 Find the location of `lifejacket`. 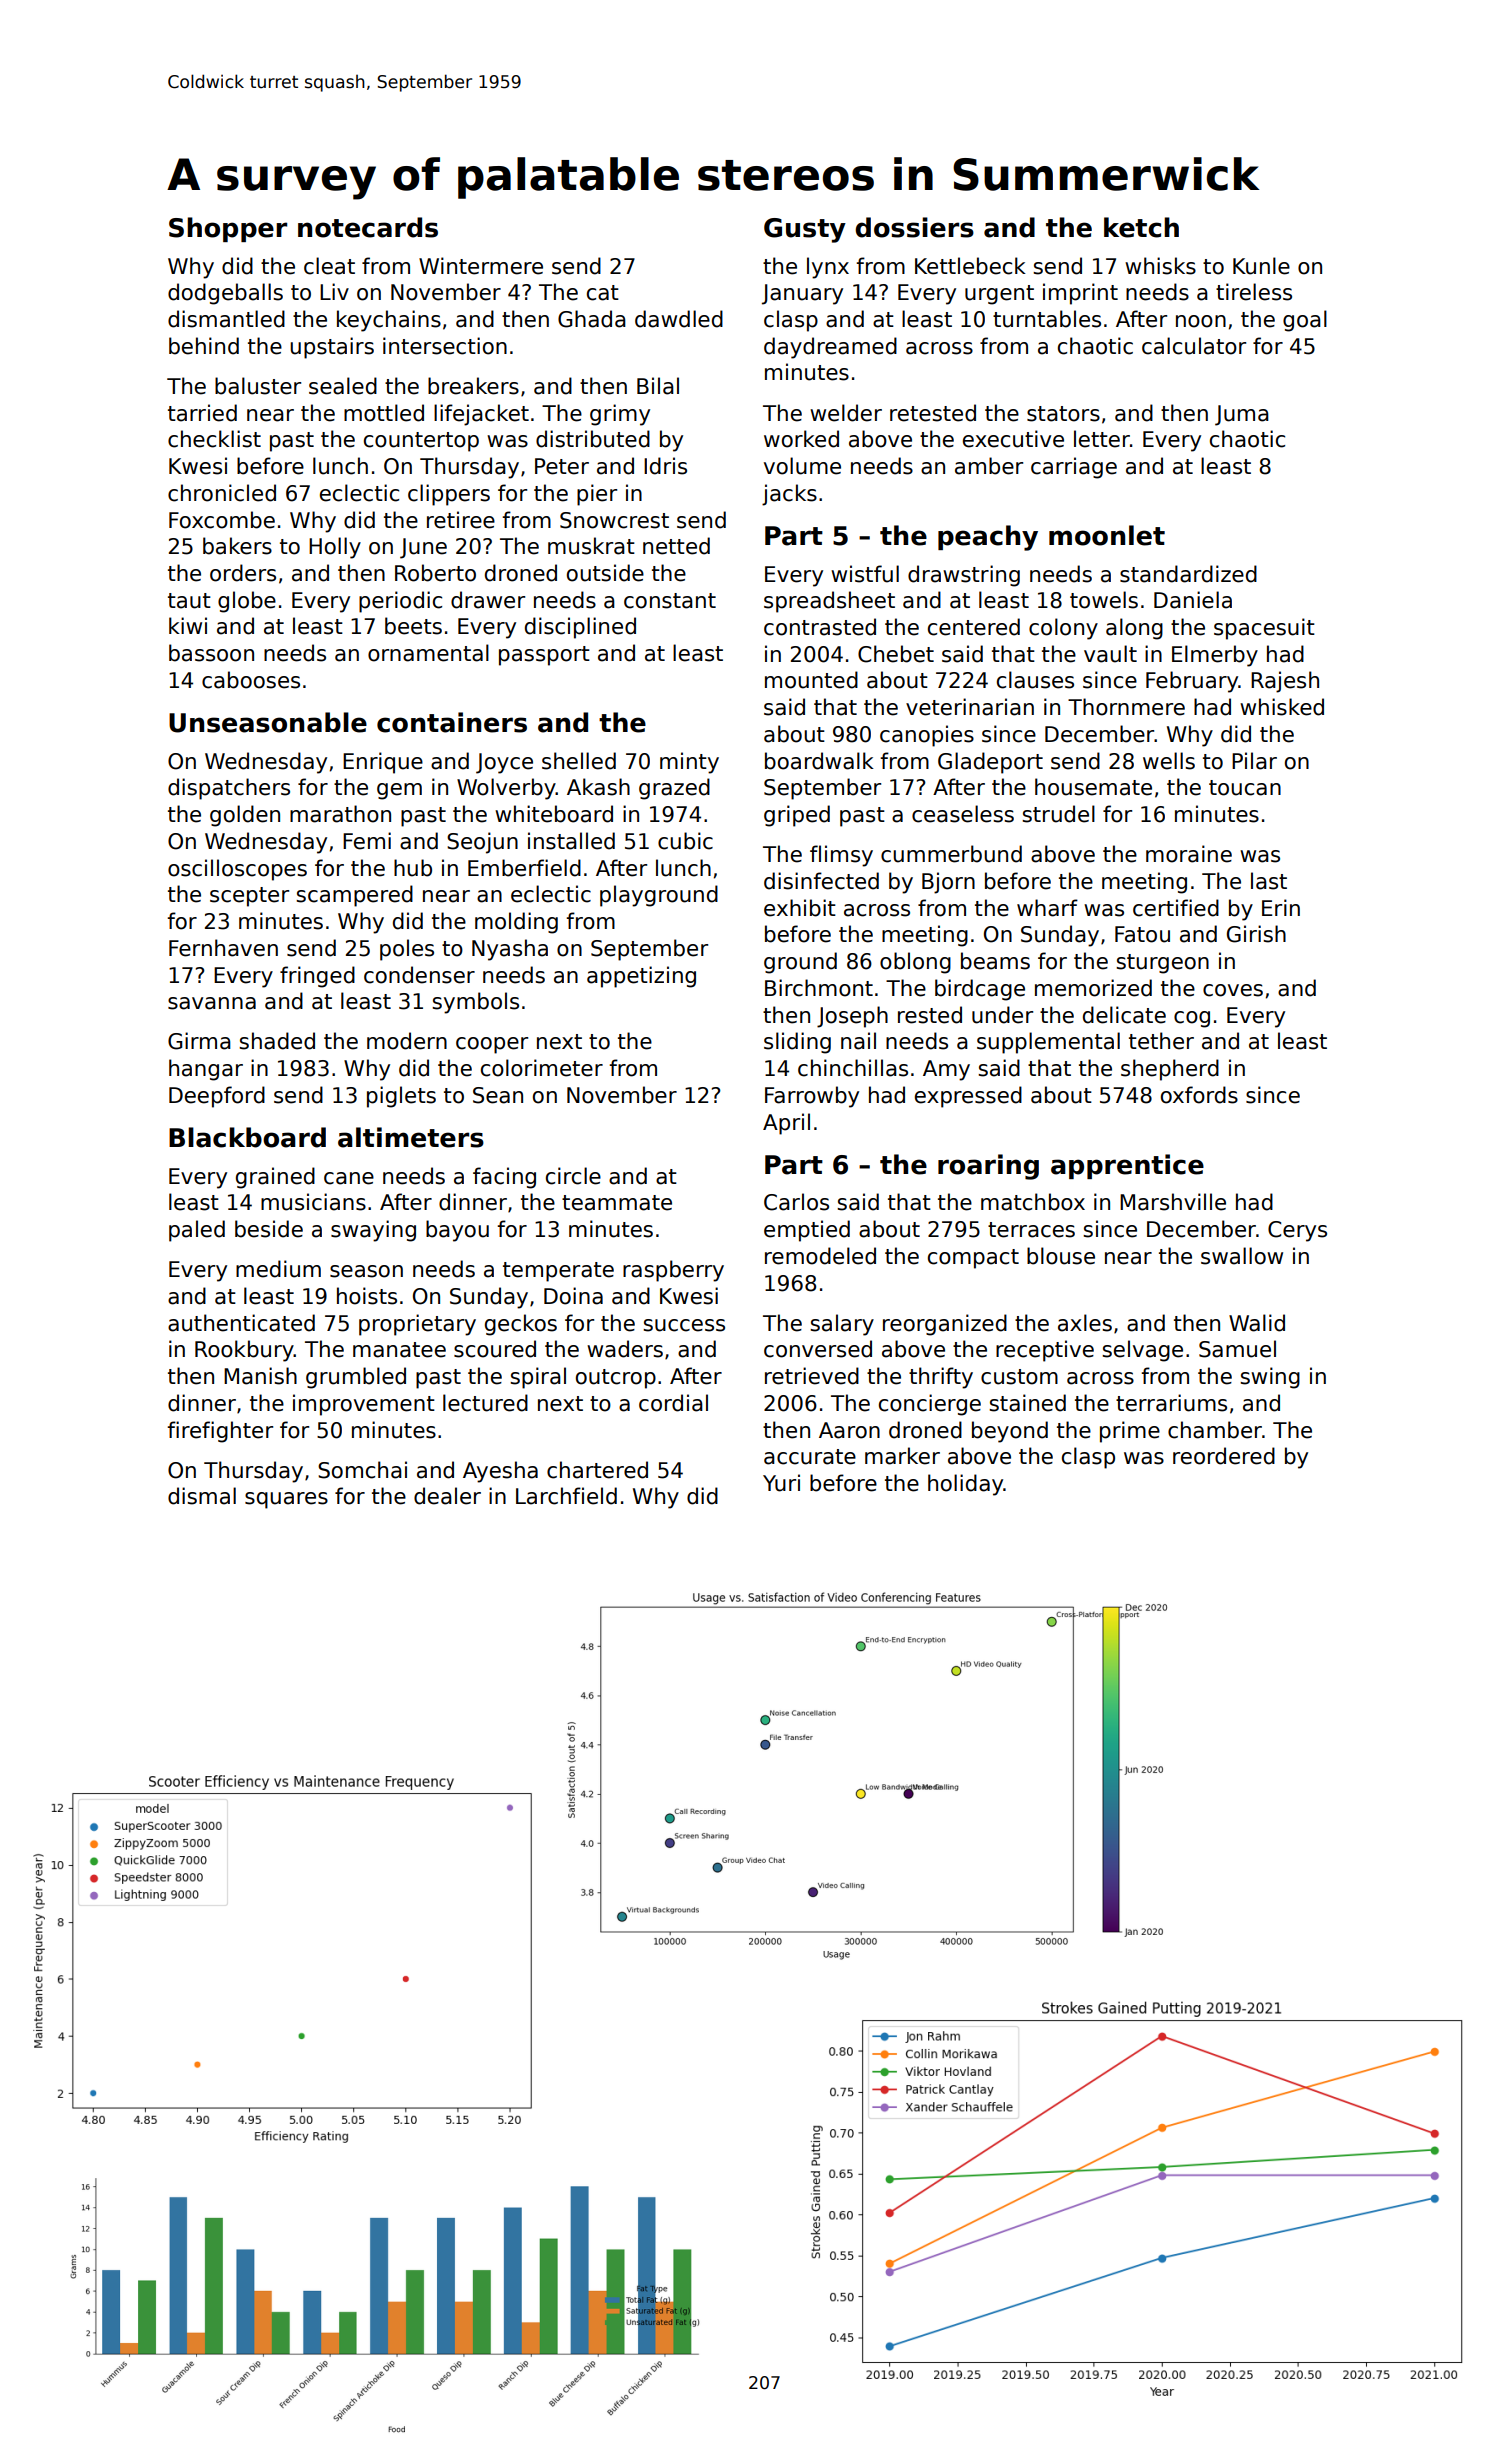

lifejacket is located at coordinates (481, 415).
